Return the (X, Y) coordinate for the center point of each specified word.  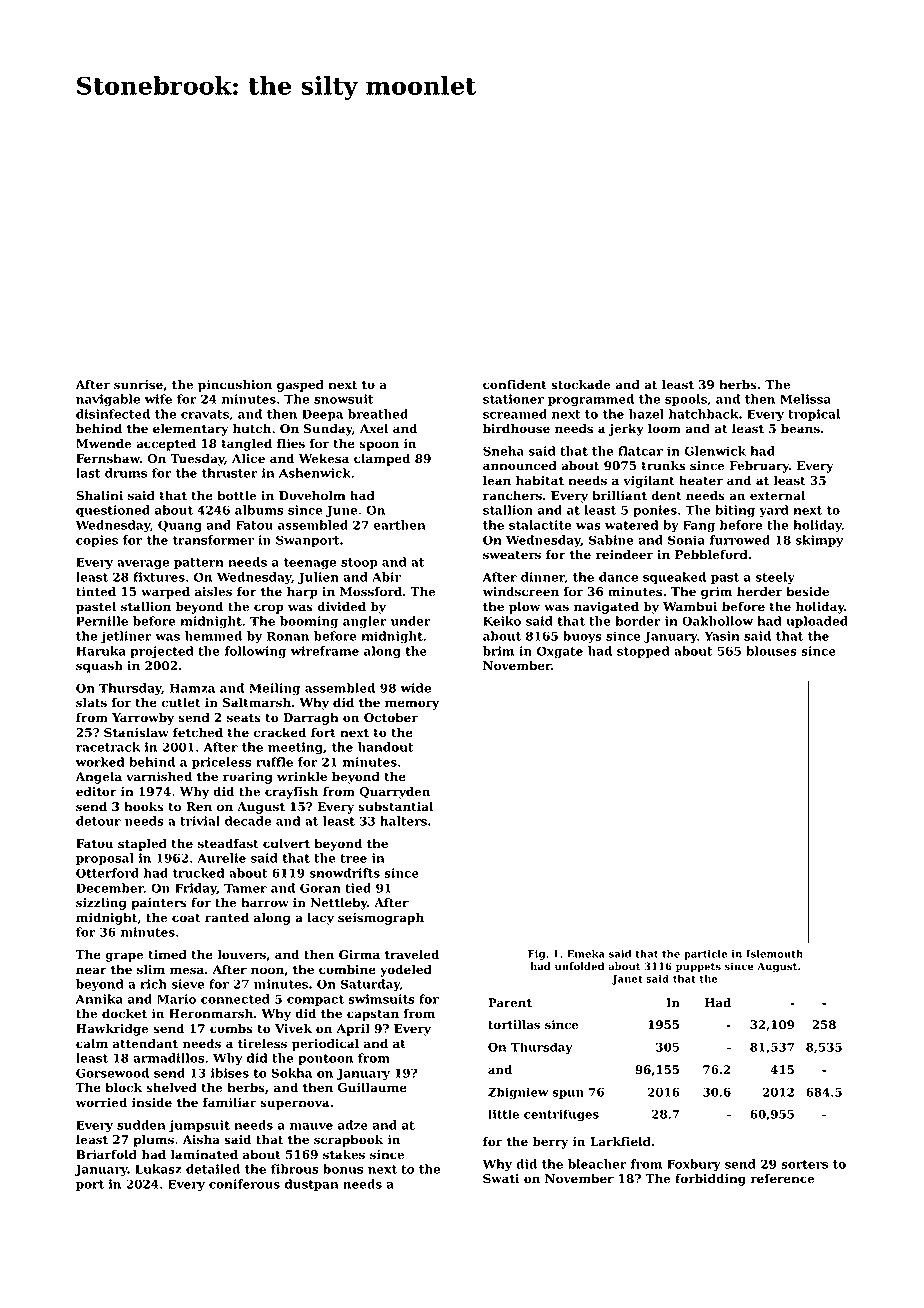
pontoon (325, 1059)
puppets (698, 967)
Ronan (288, 636)
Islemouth (774, 953)
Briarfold (106, 1155)
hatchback (703, 414)
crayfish (291, 793)
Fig (536, 955)
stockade (580, 385)
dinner (543, 577)
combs (231, 1029)
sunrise (138, 385)
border (638, 621)
